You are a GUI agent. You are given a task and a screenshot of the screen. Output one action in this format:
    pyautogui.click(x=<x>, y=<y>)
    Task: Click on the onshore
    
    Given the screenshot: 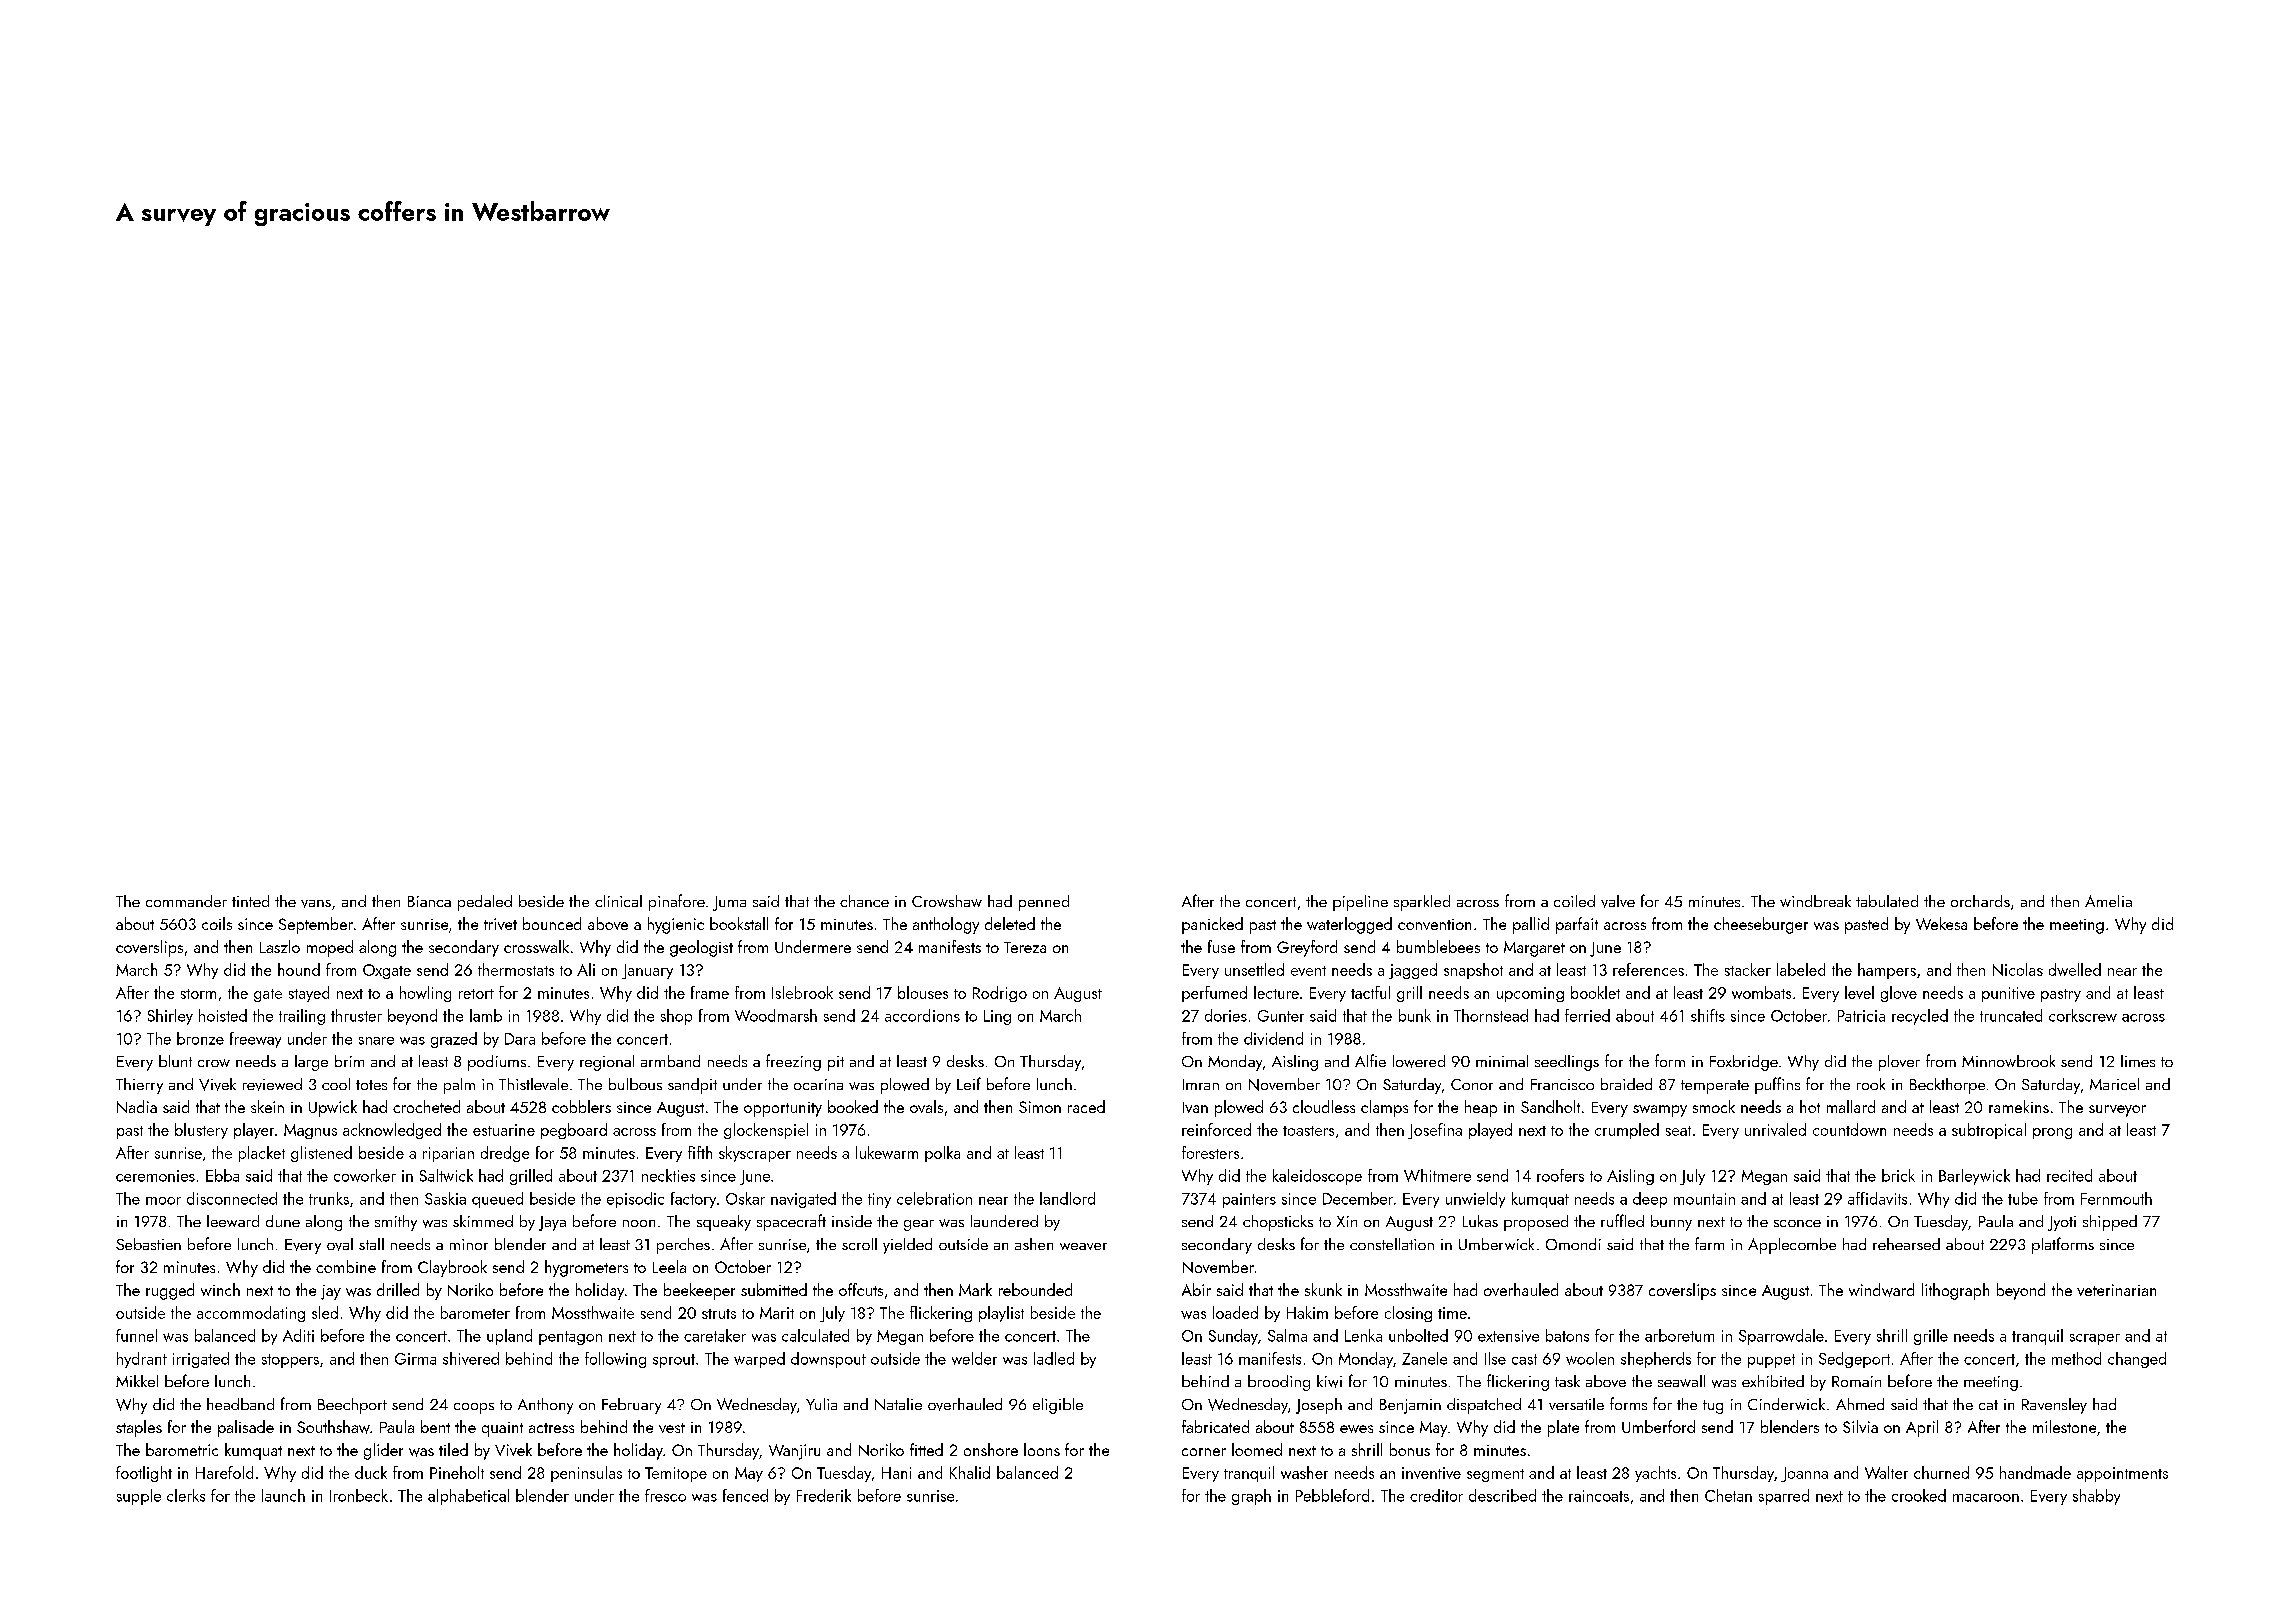 What is the action you would take?
    pyautogui.click(x=991, y=1449)
